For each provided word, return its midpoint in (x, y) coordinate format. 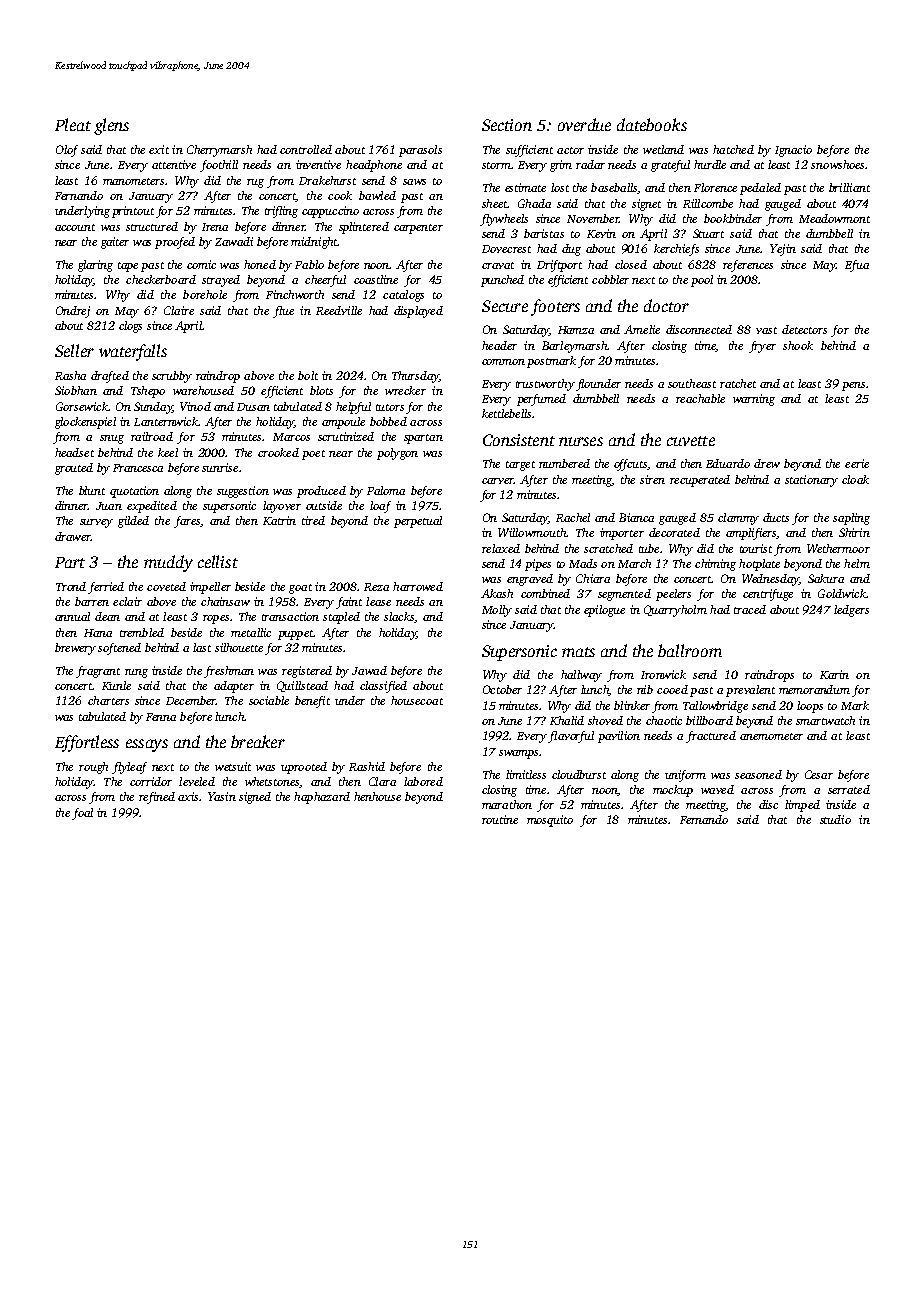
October (502, 689)
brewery (75, 649)
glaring (95, 266)
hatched (733, 149)
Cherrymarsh (219, 151)
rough (93, 768)
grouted (74, 469)
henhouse (377, 796)
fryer (762, 347)
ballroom (690, 650)
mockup (673, 791)
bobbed (388, 421)
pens (853, 386)
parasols (420, 151)
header (499, 345)
